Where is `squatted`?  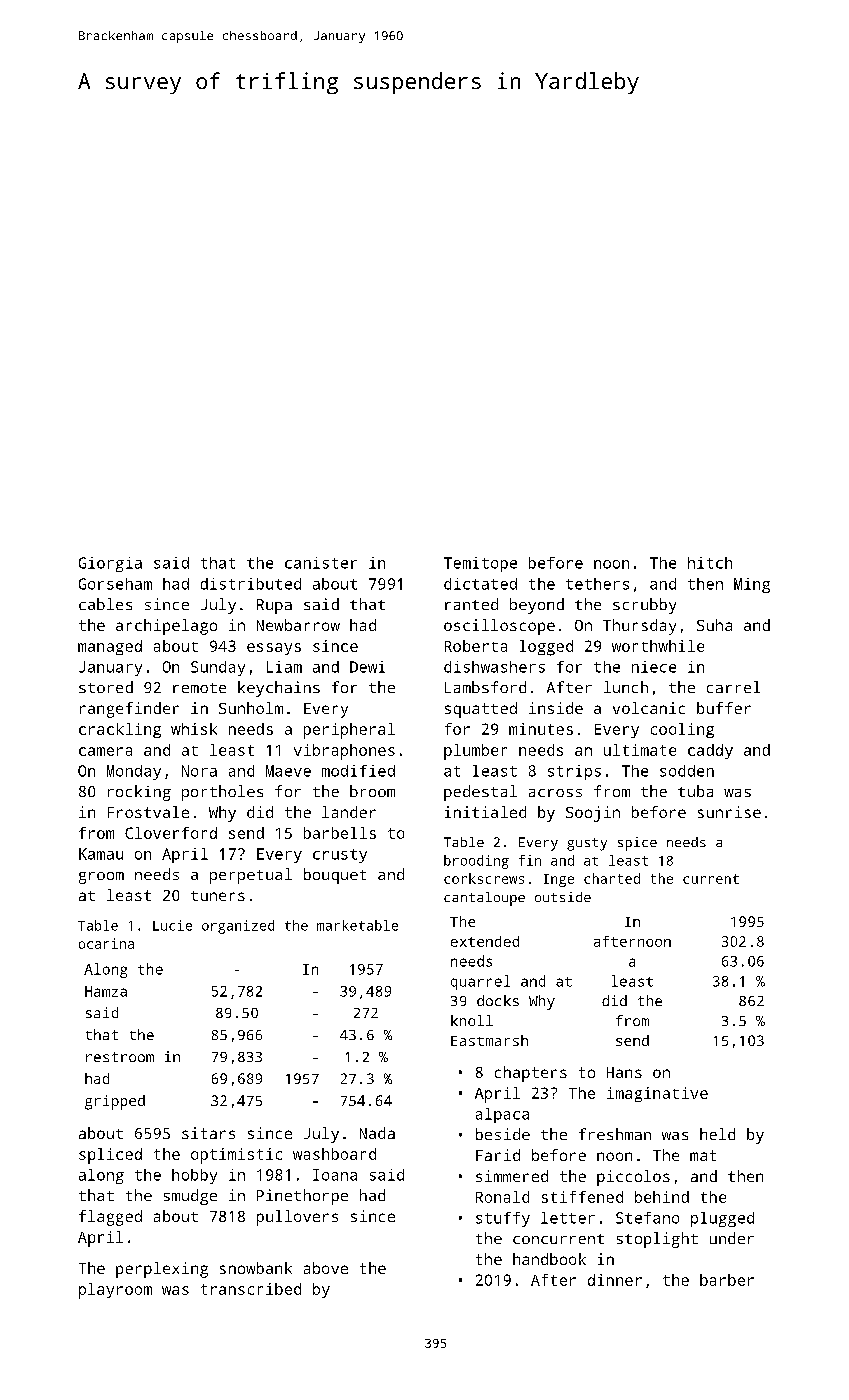
squatted is located at coordinates (481, 710).
